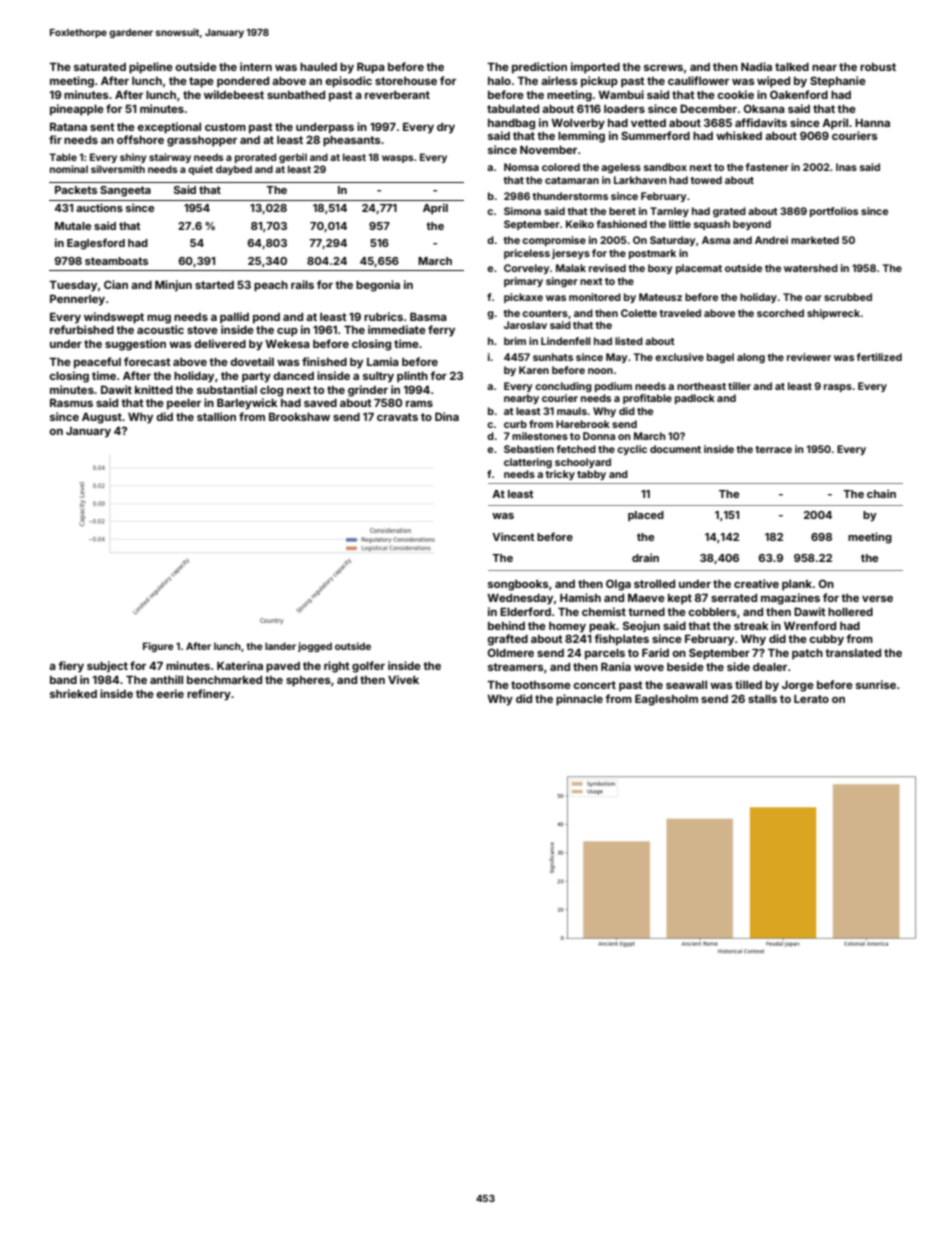 Image resolution: width=952 pixels, height=1233 pixels. Describe the element at coordinates (879, 357) in the screenshot. I see `fertilized` at that location.
